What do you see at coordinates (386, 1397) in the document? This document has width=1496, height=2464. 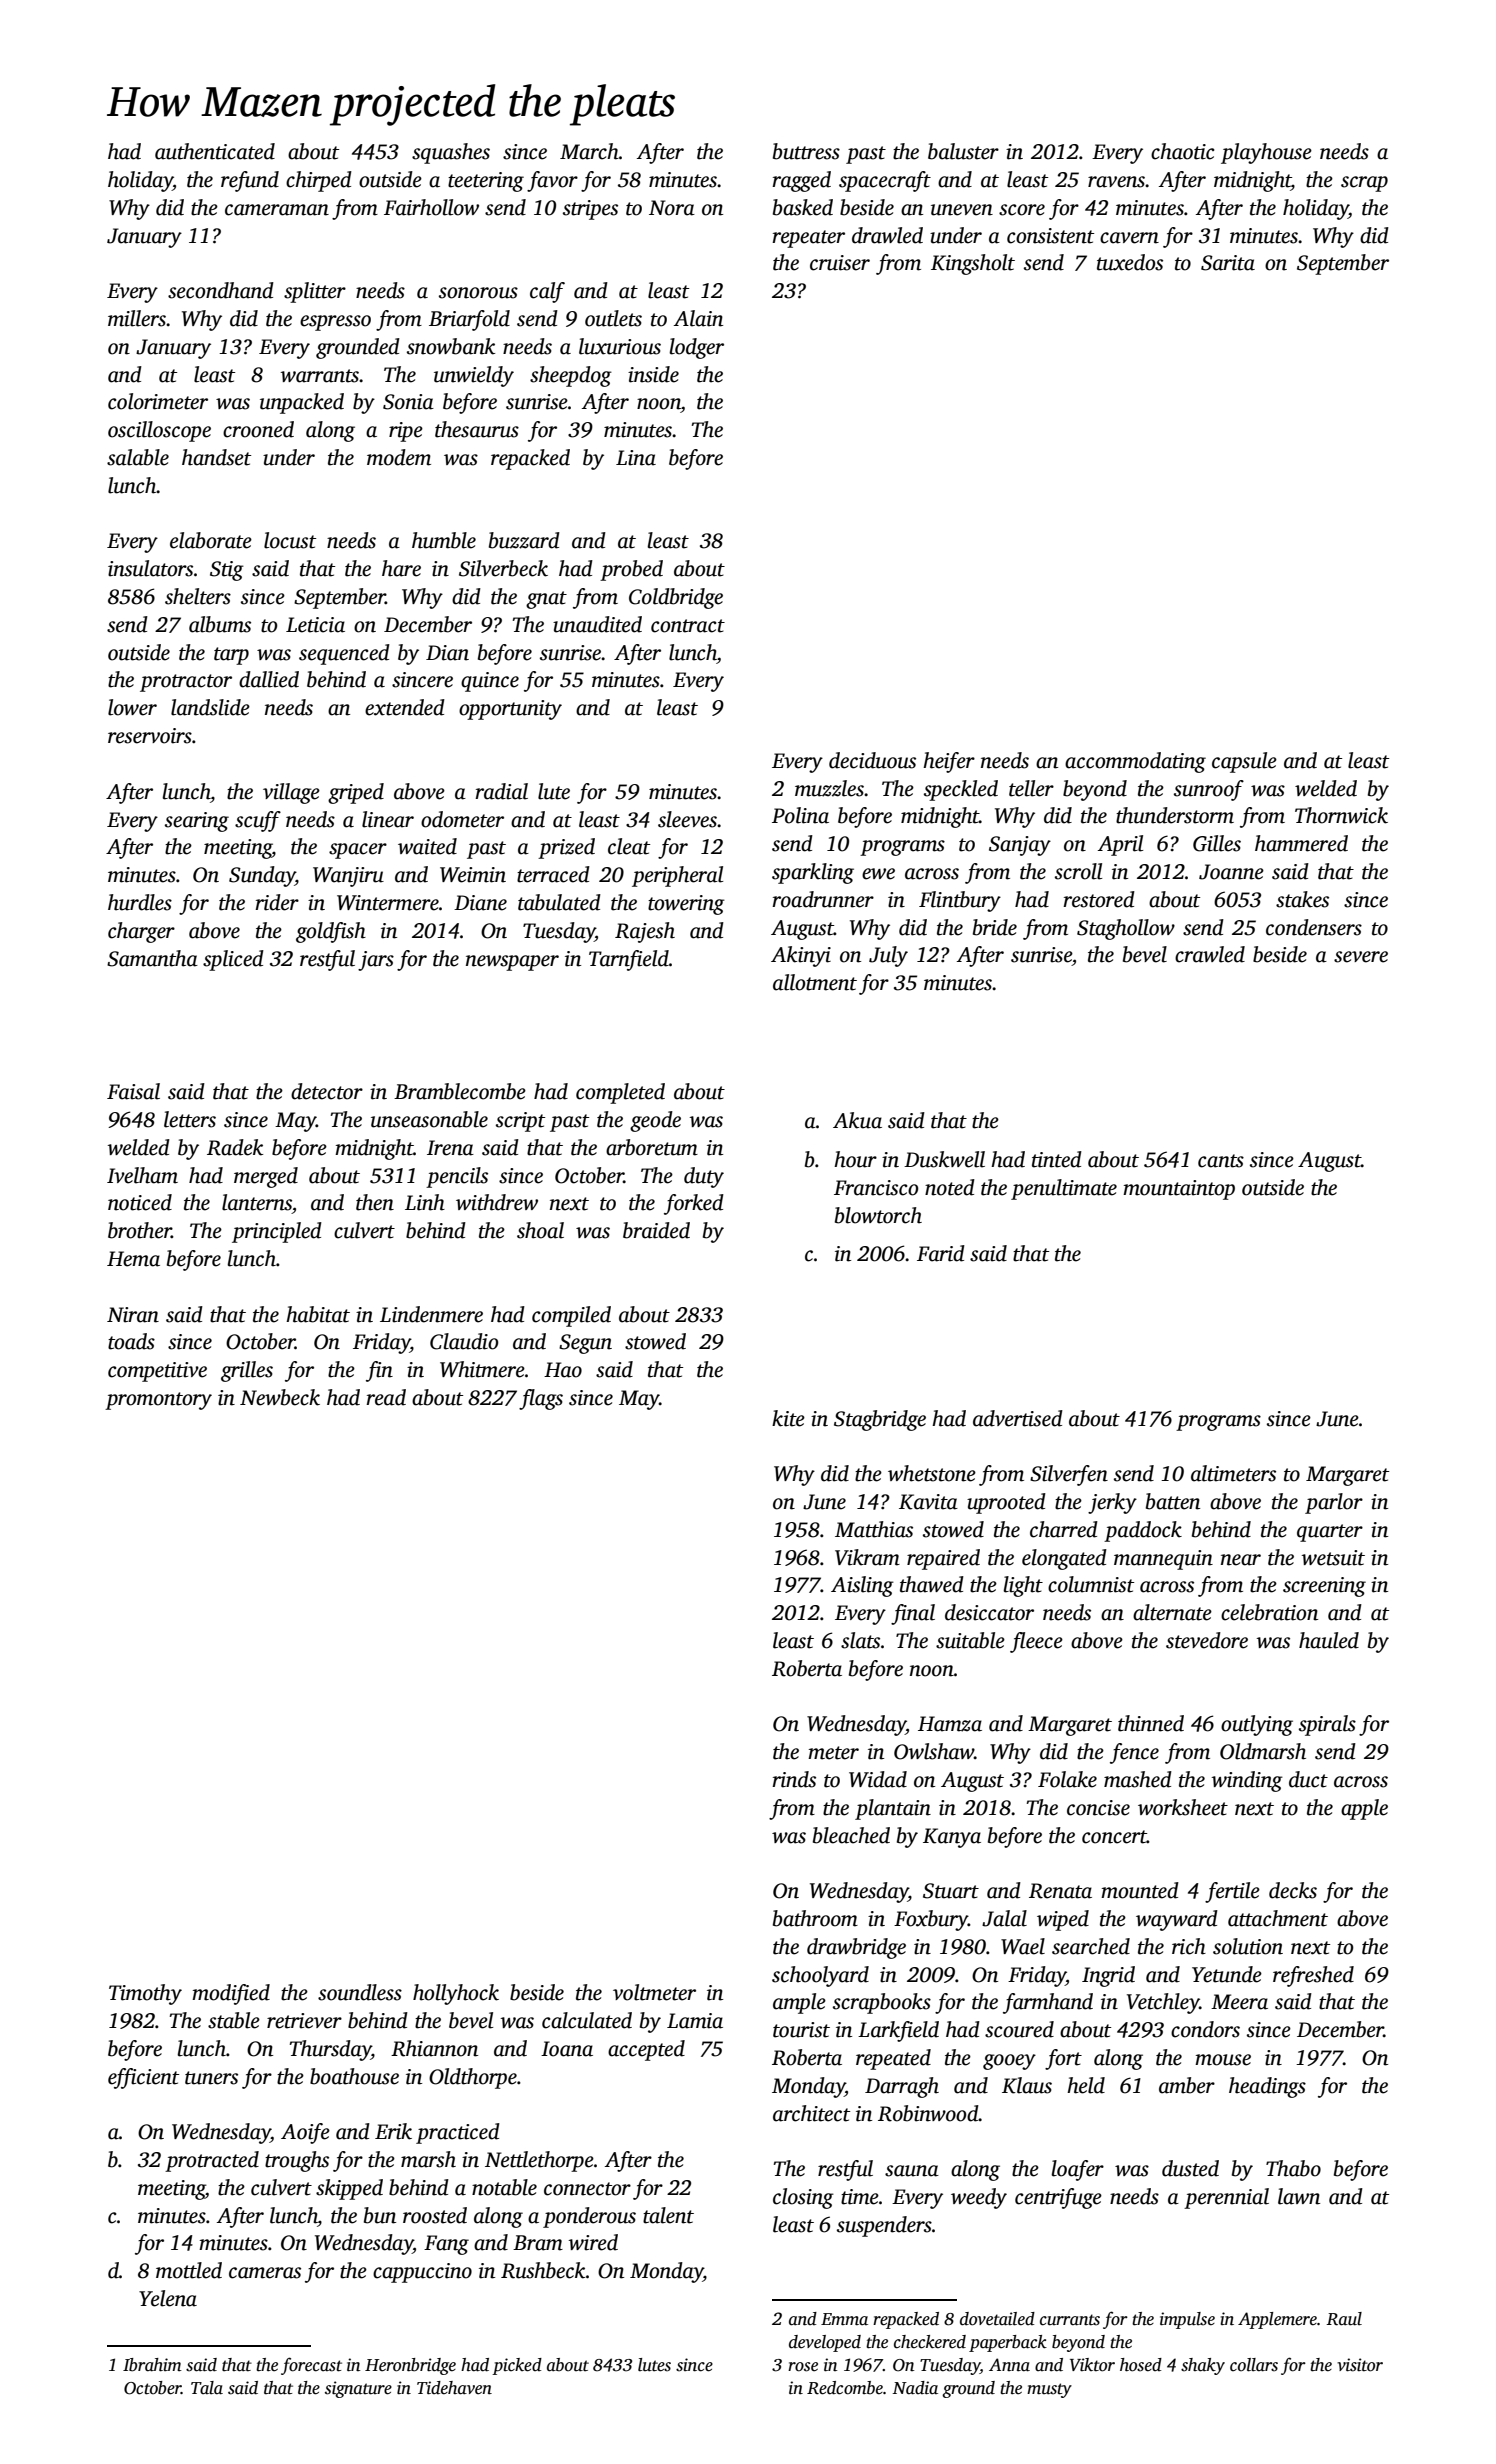 I see `read` at bounding box center [386, 1397].
